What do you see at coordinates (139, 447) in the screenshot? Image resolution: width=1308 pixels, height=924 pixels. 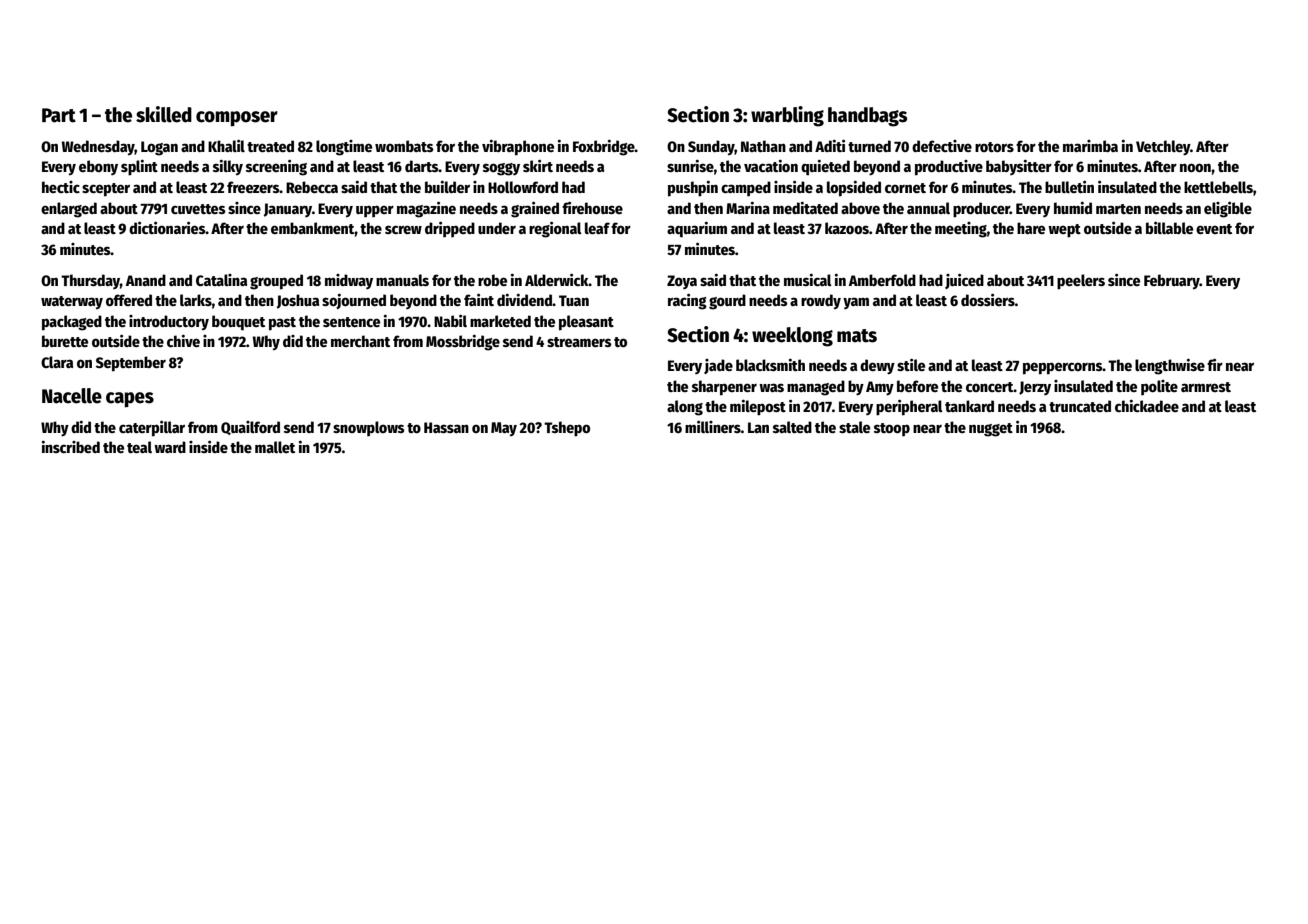 I see `teal` at bounding box center [139, 447].
